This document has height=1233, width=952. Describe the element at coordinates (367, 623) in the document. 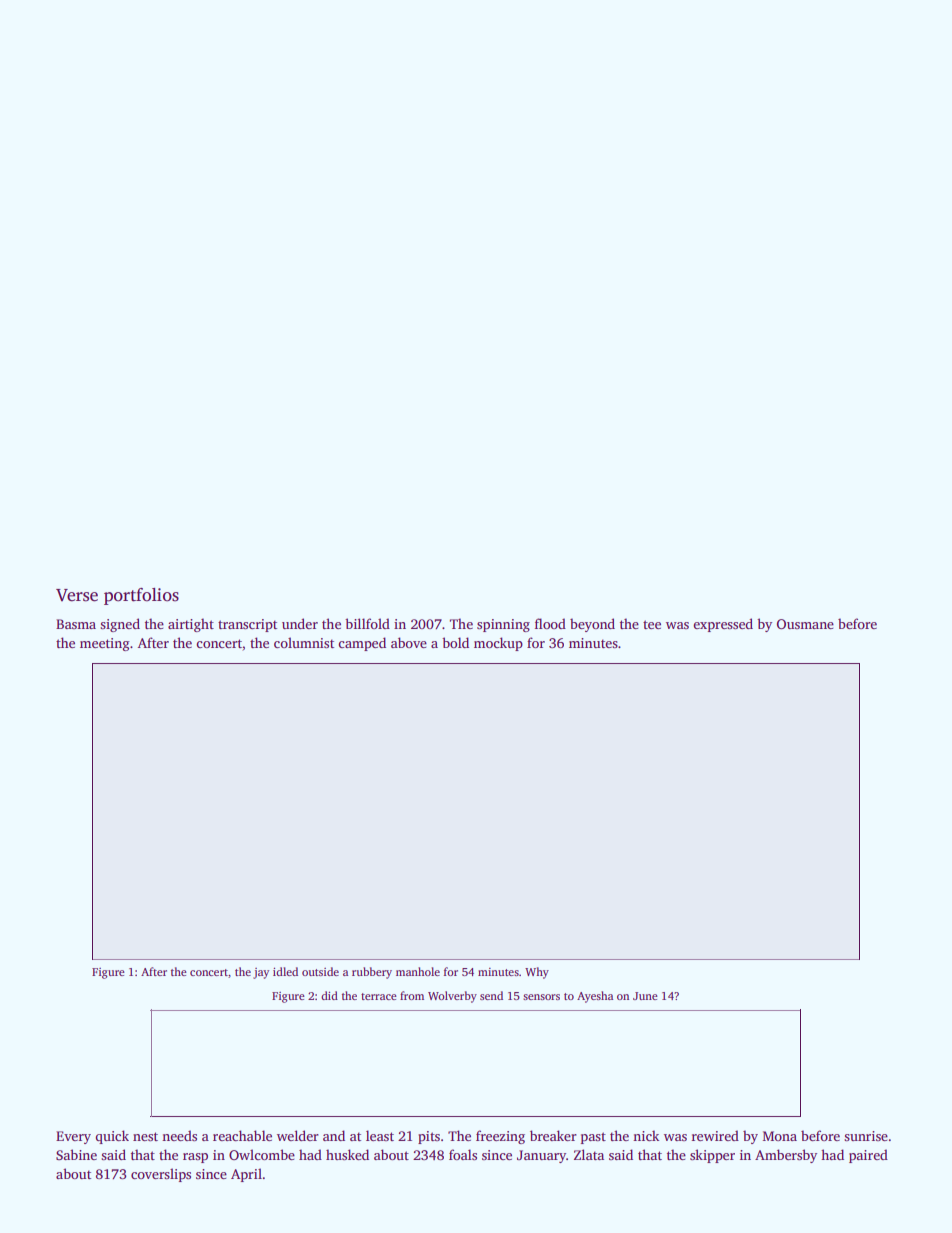

I see `billfold` at that location.
